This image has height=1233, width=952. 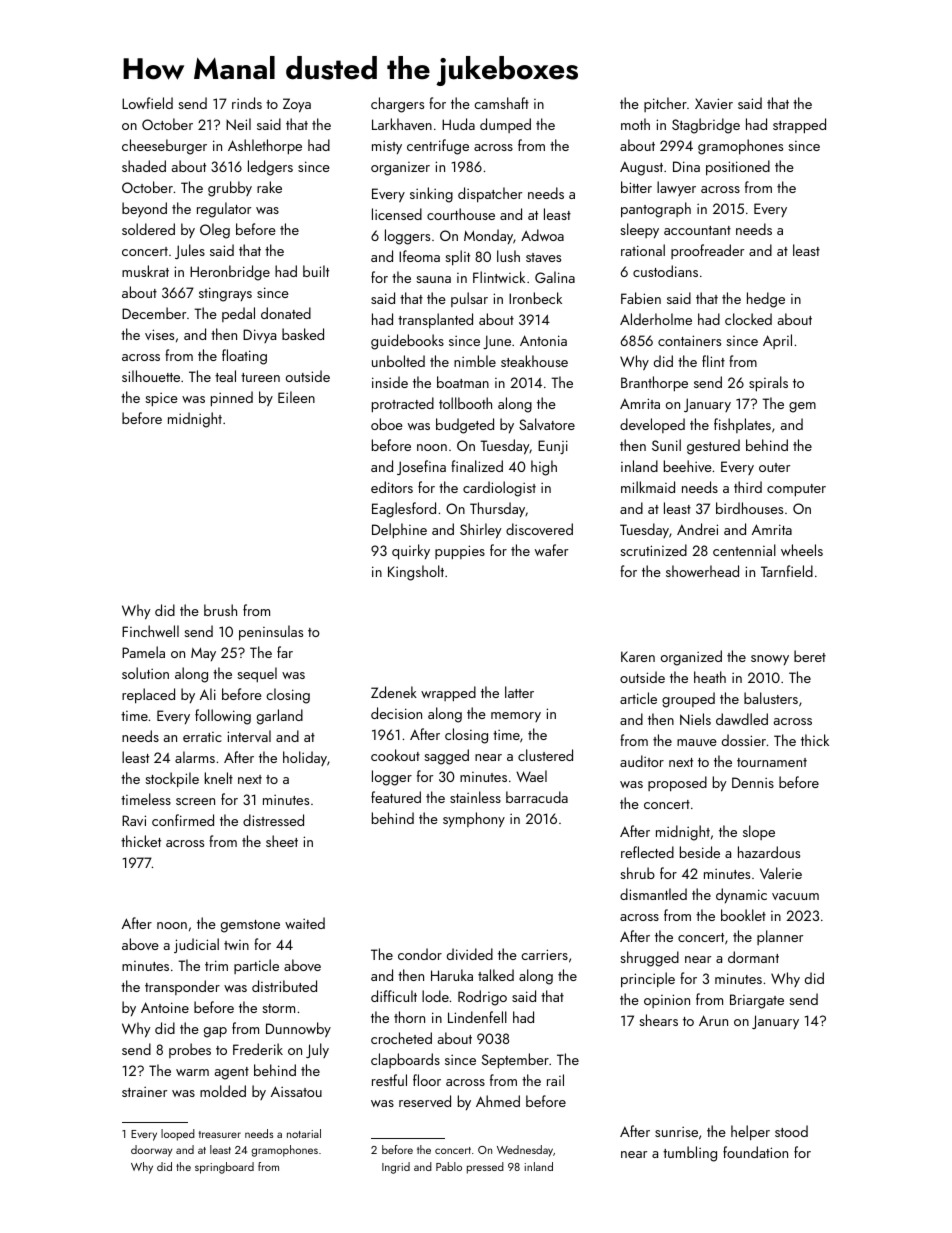 What do you see at coordinates (147, 103) in the image?
I see `Lowfield` at bounding box center [147, 103].
